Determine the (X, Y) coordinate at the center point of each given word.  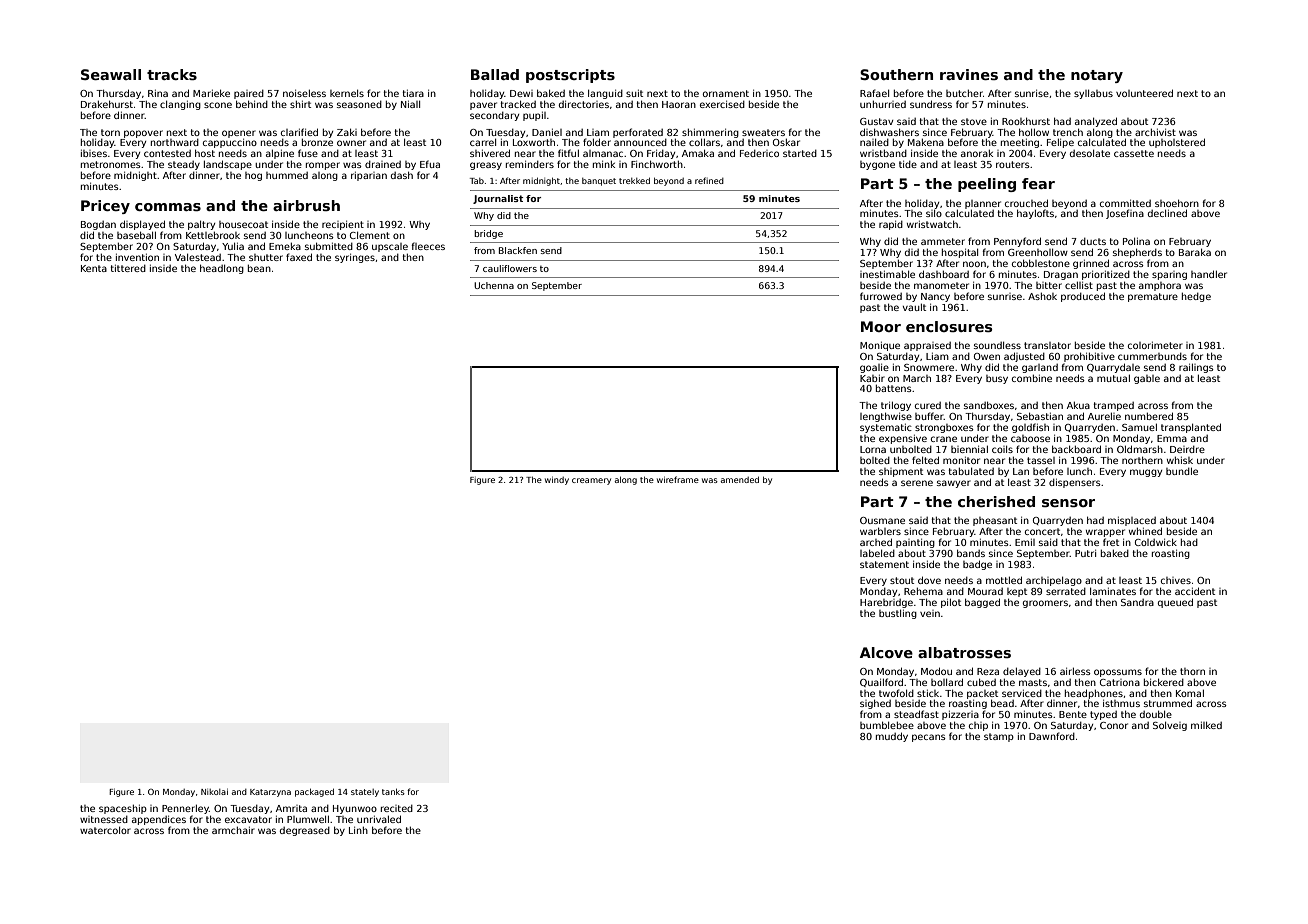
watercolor (105, 830)
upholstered (1177, 143)
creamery (591, 481)
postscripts (570, 76)
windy (557, 480)
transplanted (1191, 428)
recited (397, 808)
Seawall (111, 74)
